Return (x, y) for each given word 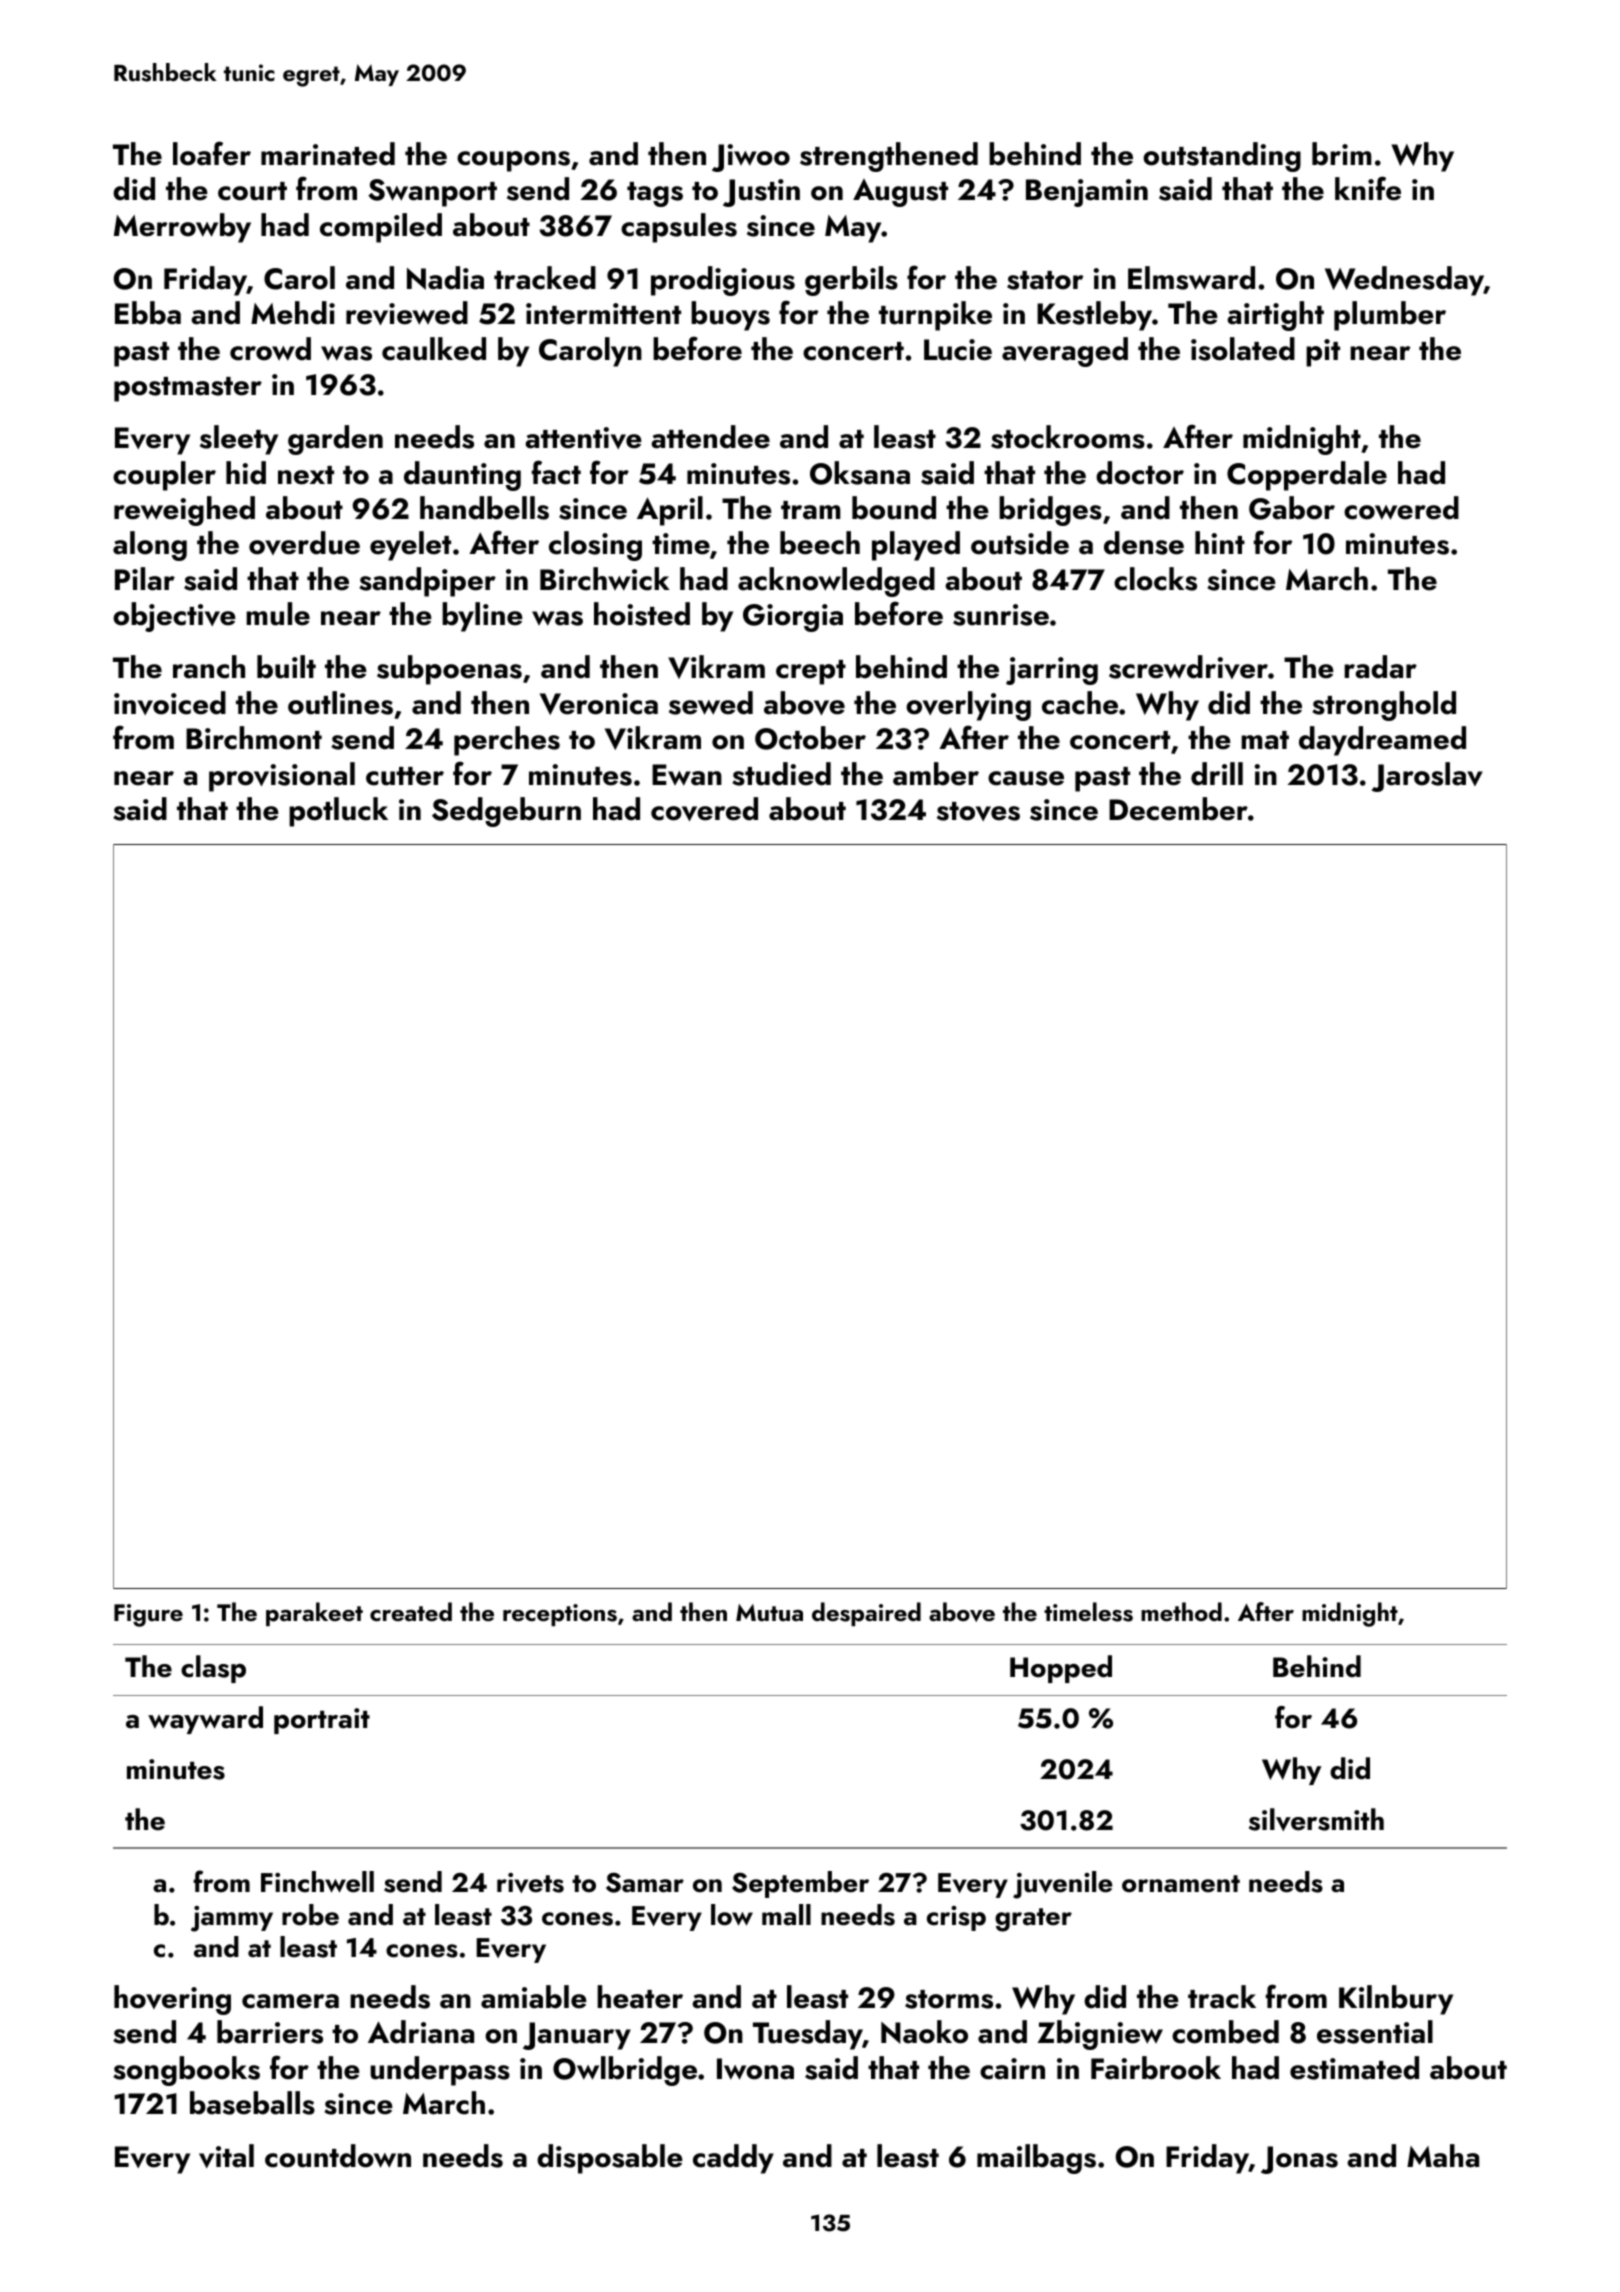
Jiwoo (751, 158)
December (1178, 809)
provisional (282, 777)
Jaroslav (1427, 777)
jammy (232, 1919)
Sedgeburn (506, 812)
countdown (338, 2156)
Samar (645, 1882)
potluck (338, 812)
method (1181, 1611)
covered (704, 809)
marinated (328, 154)
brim (1342, 154)
